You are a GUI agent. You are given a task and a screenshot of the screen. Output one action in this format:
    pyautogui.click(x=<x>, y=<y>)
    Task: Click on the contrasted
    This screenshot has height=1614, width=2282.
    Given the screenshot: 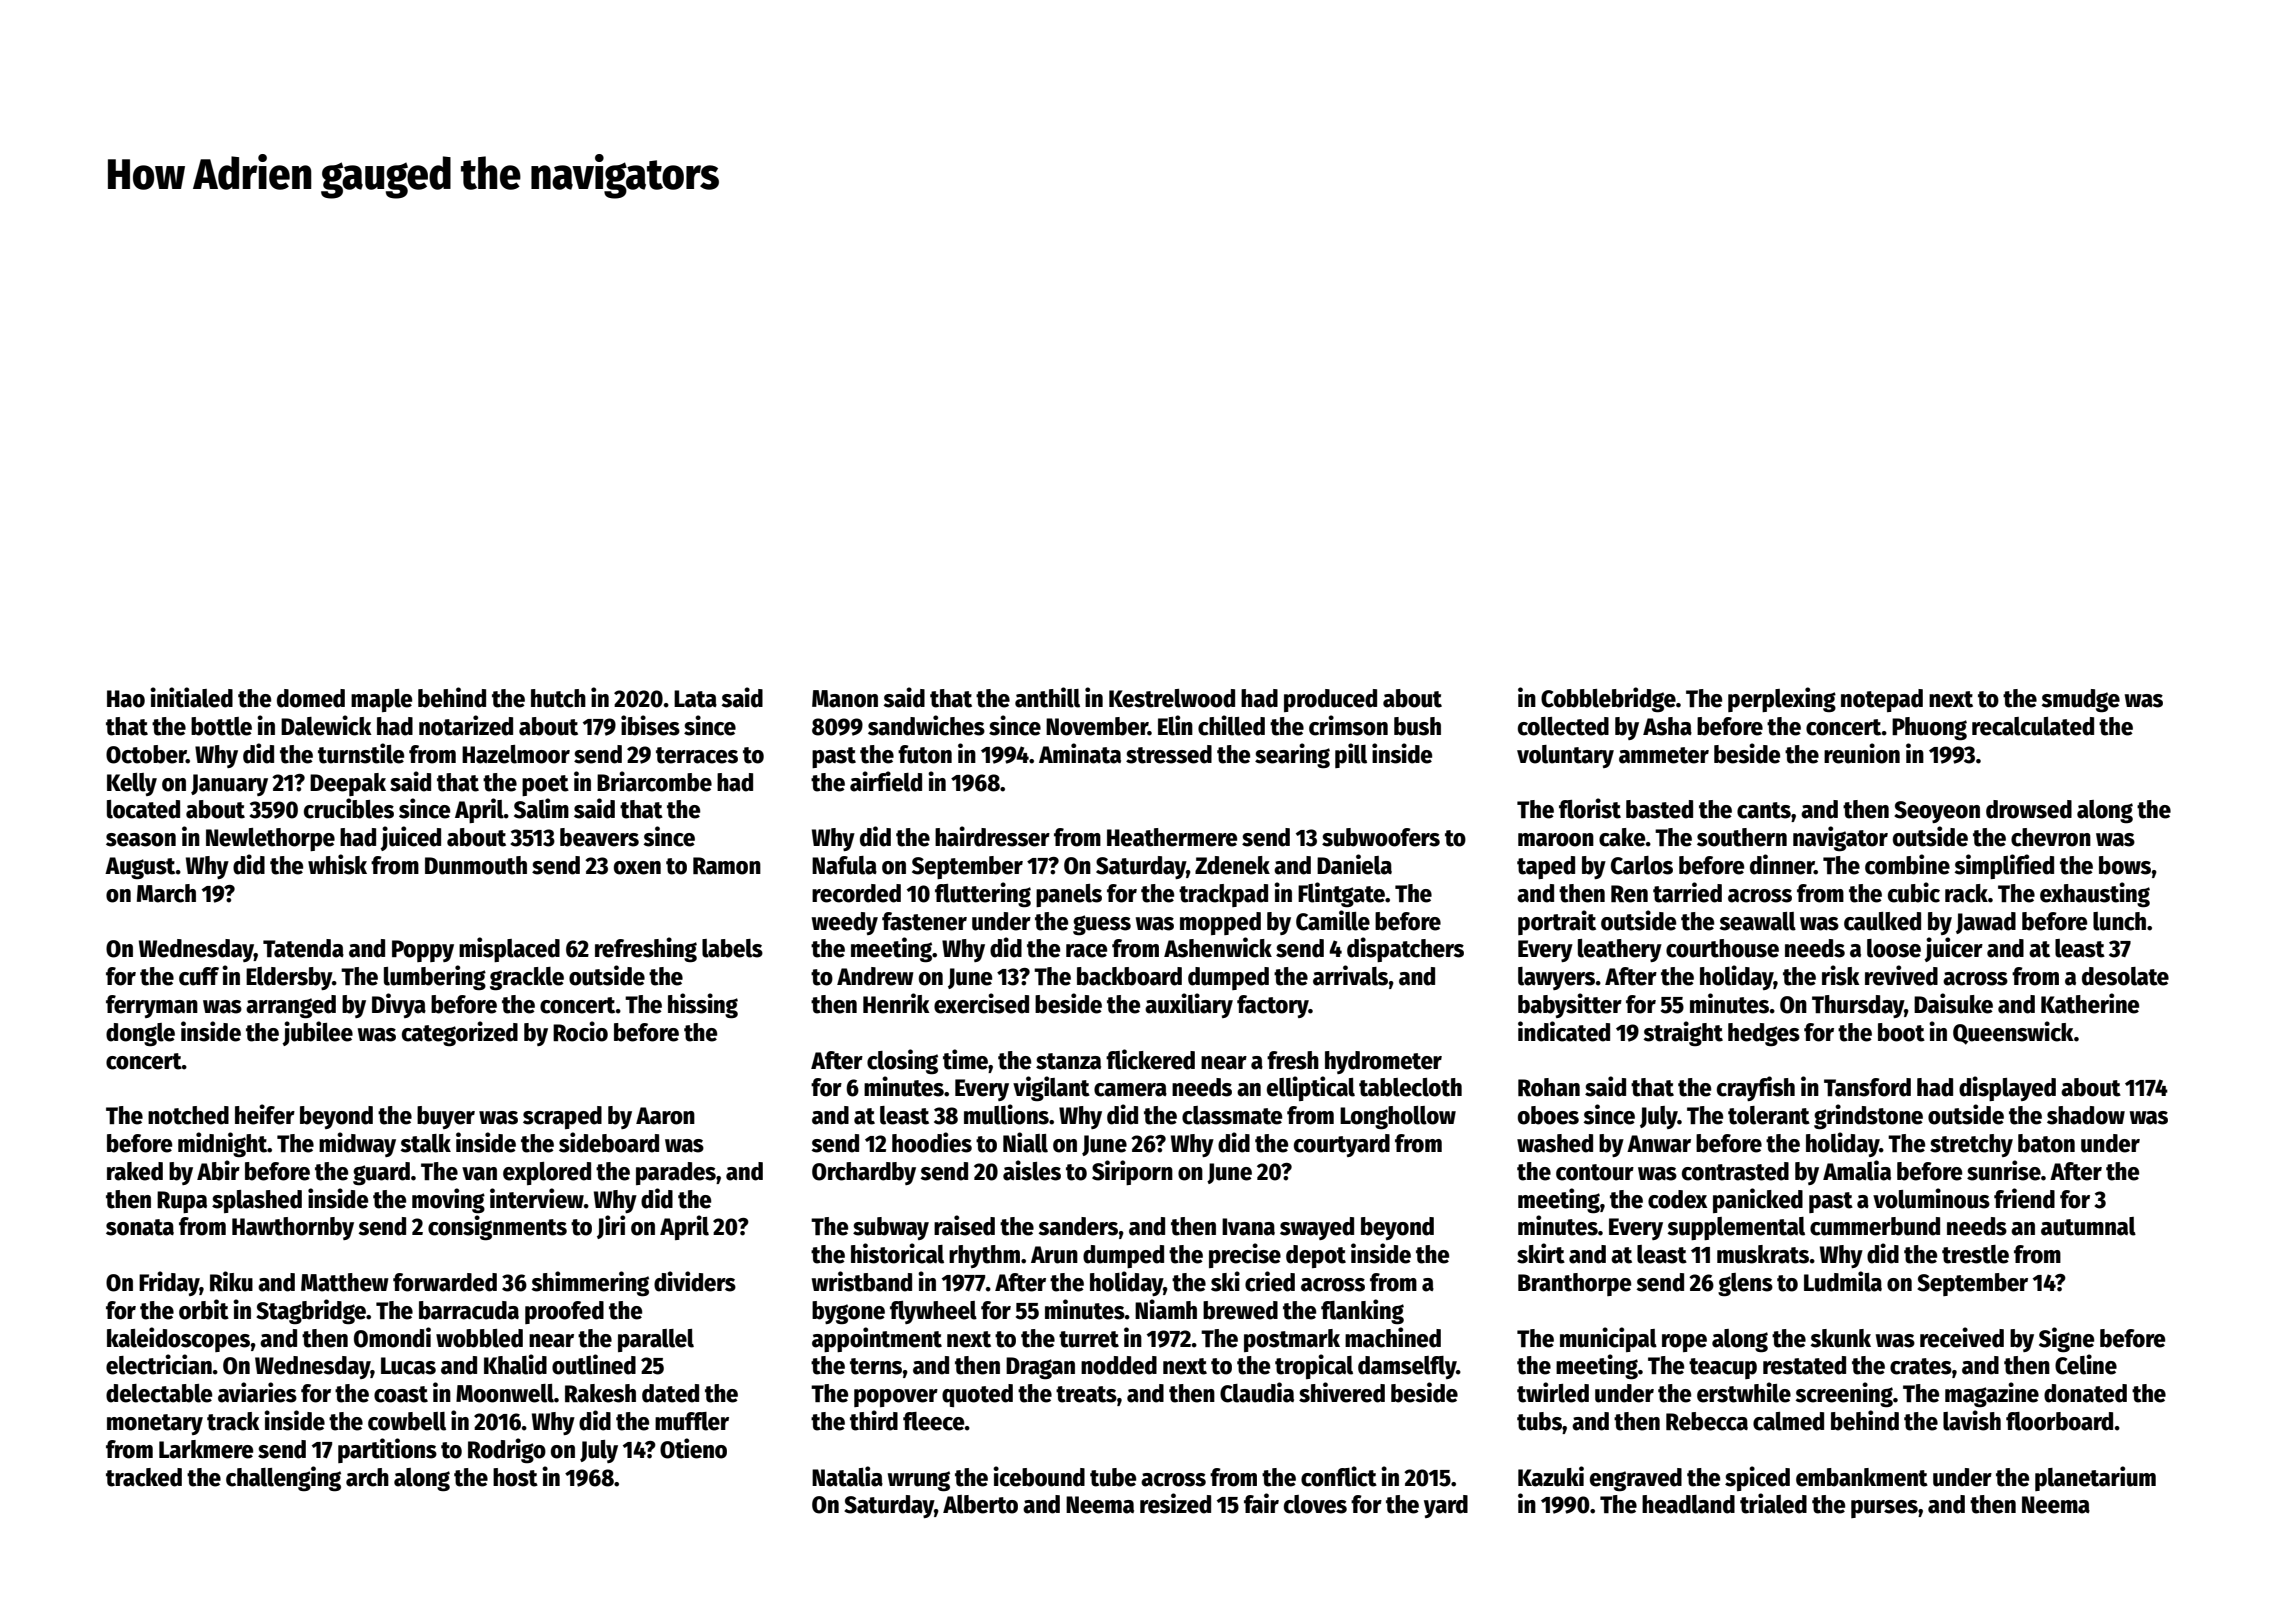 What is the action you would take?
    pyautogui.click(x=1735, y=1171)
